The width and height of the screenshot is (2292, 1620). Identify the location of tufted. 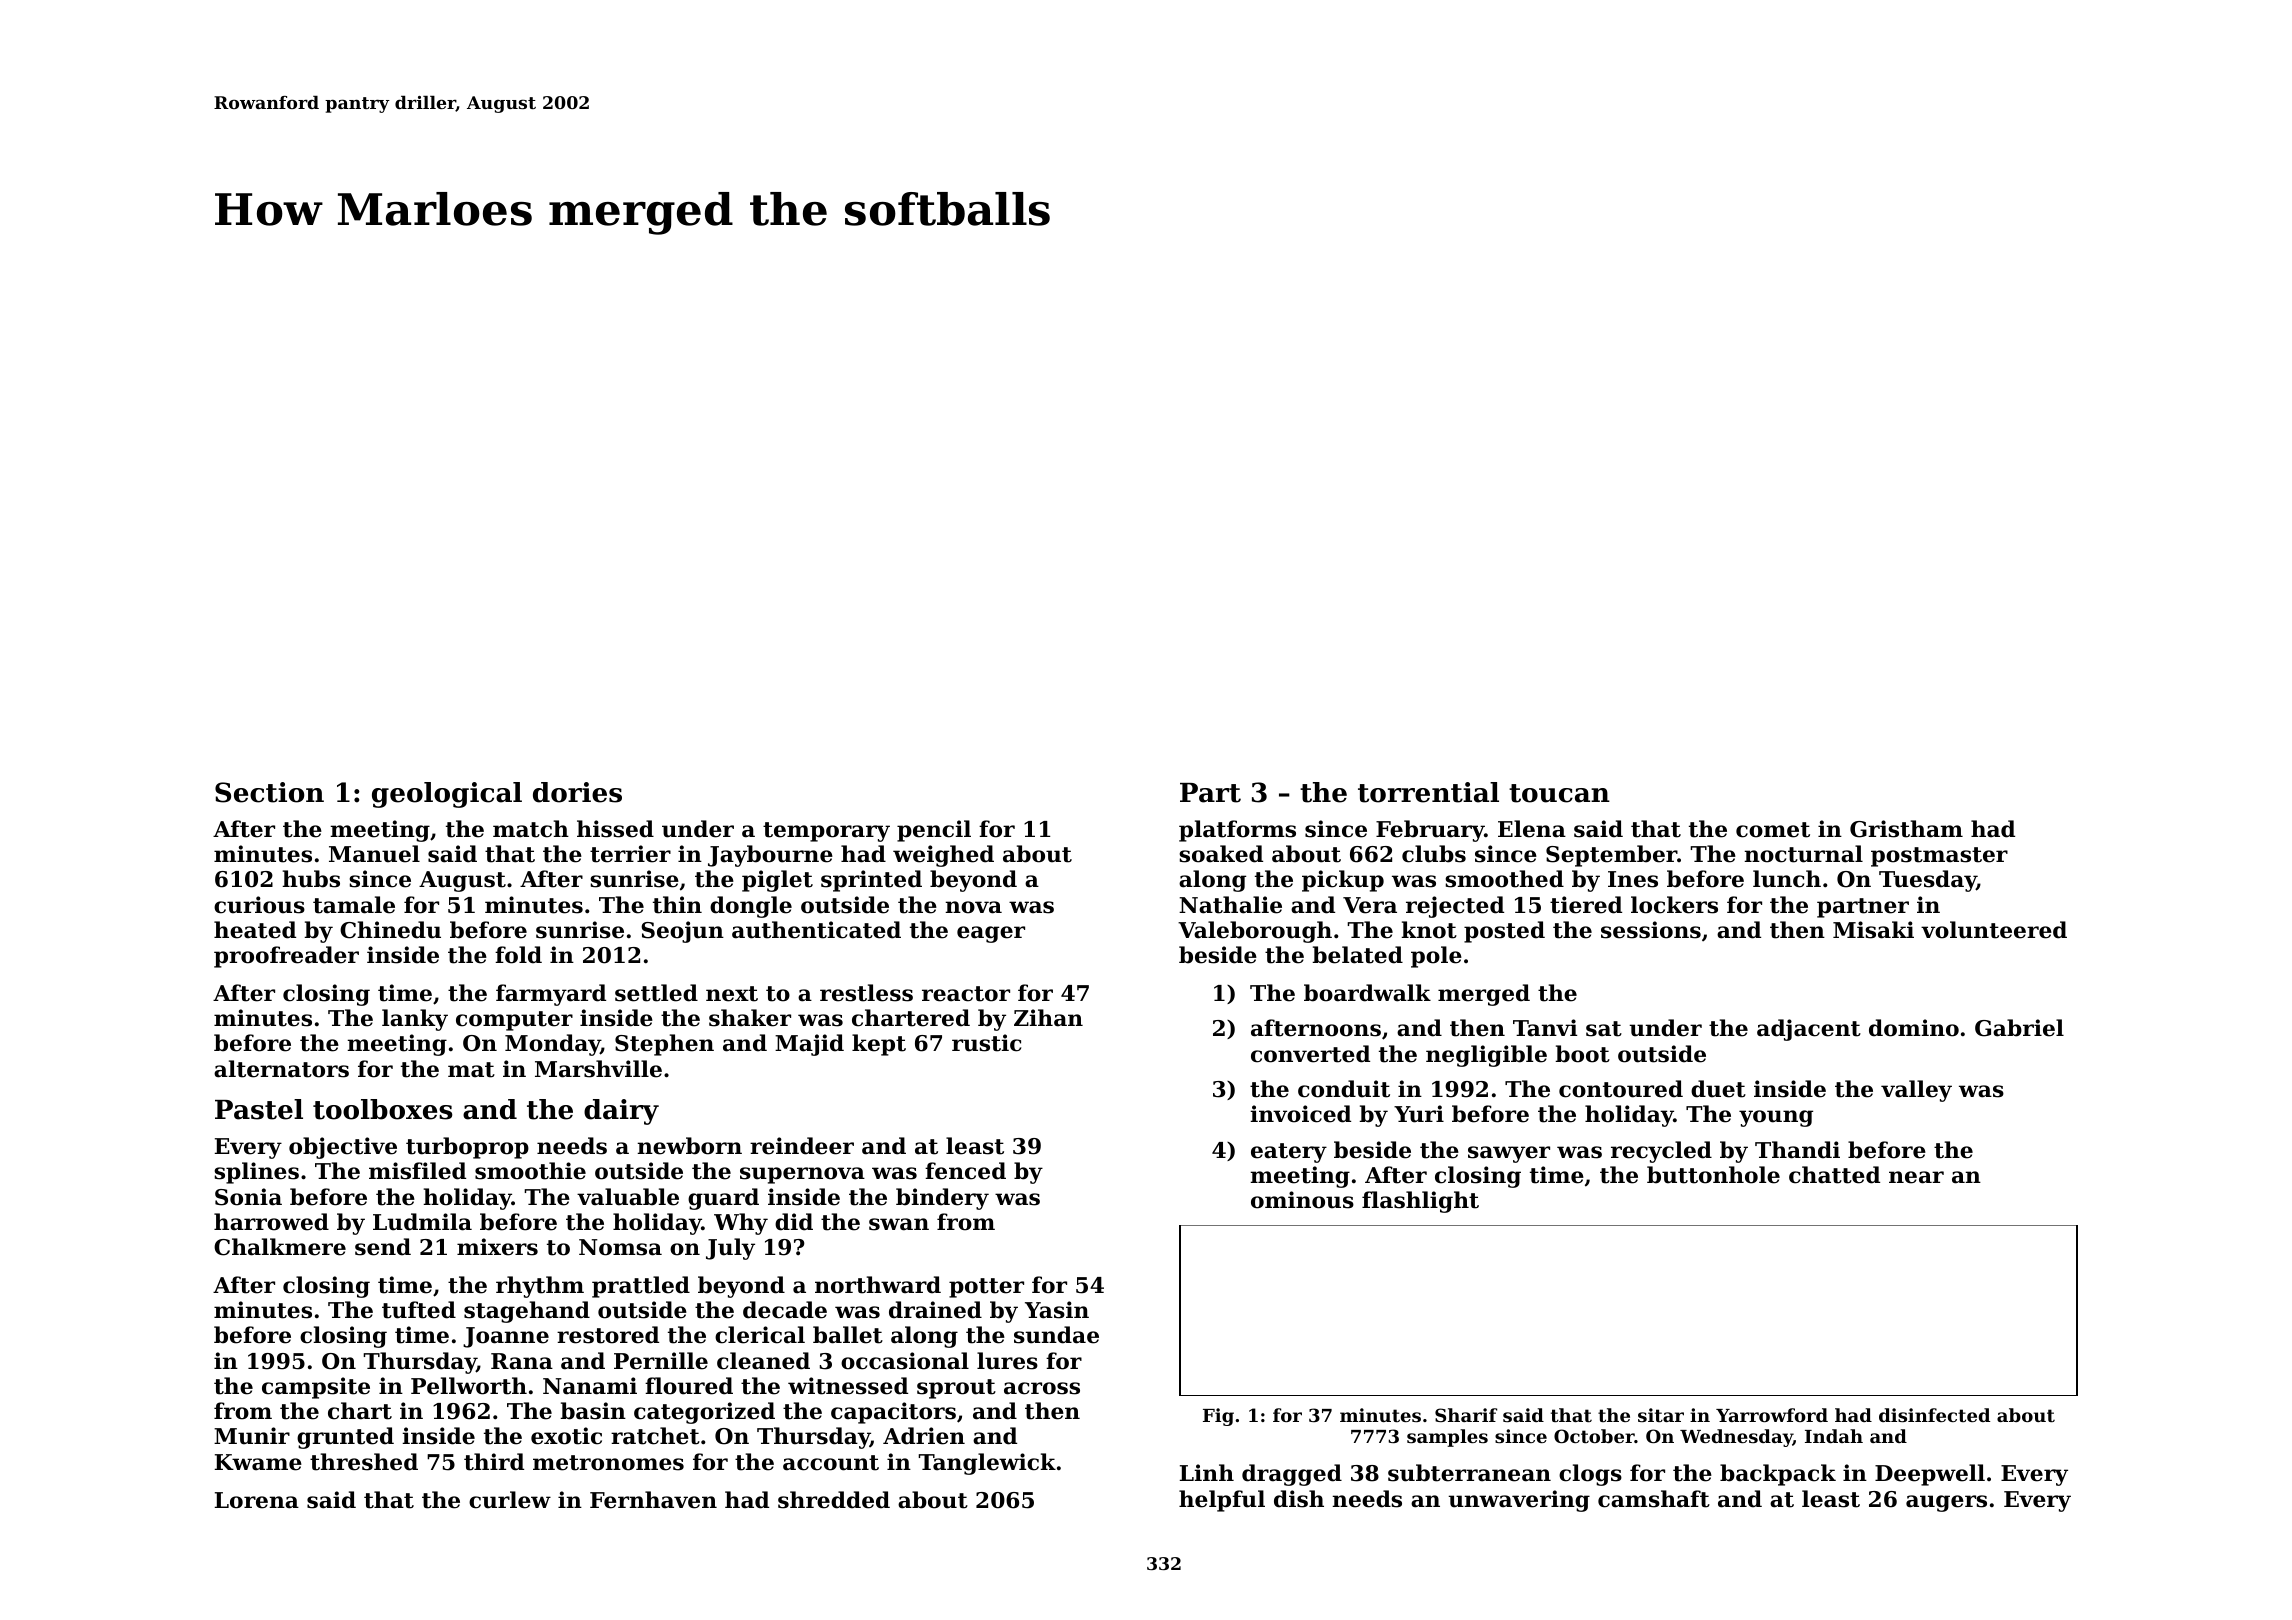
(419, 1310).
